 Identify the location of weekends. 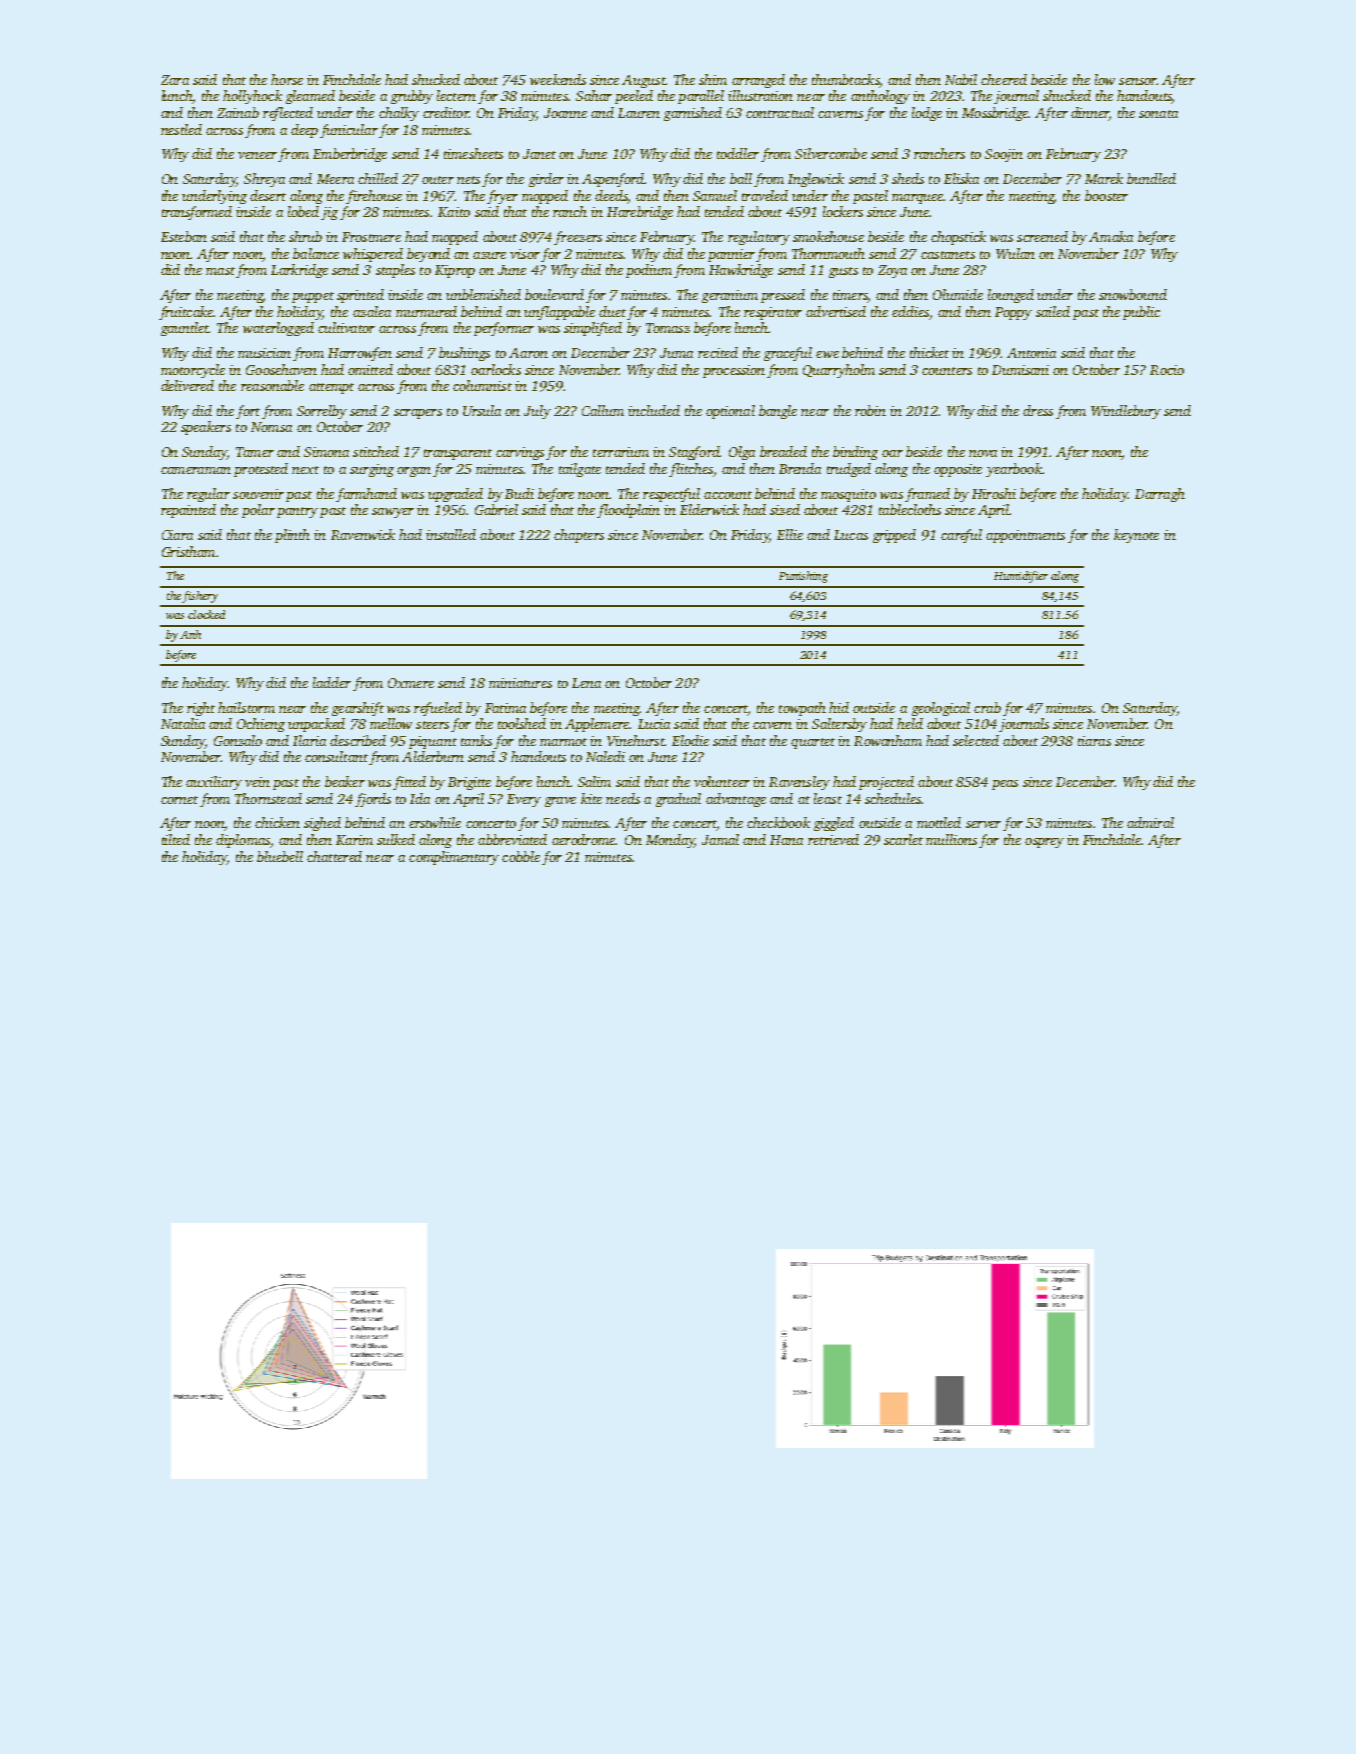
(558, 79).
